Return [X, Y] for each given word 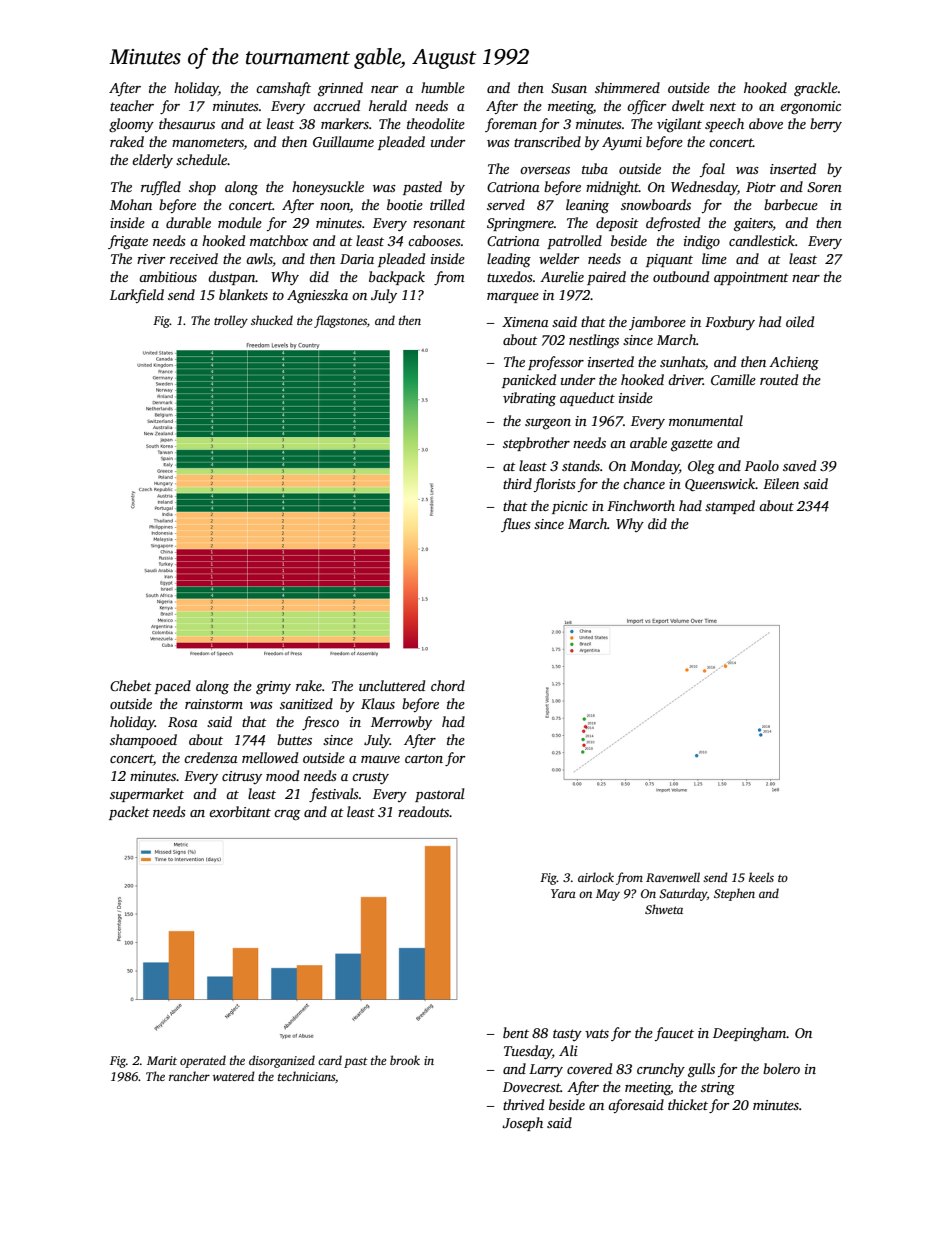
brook [405, 1060]
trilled [447, 204]
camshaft [283, 89]
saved [799, 465]
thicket [688, 1104]
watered [234, 1076]
